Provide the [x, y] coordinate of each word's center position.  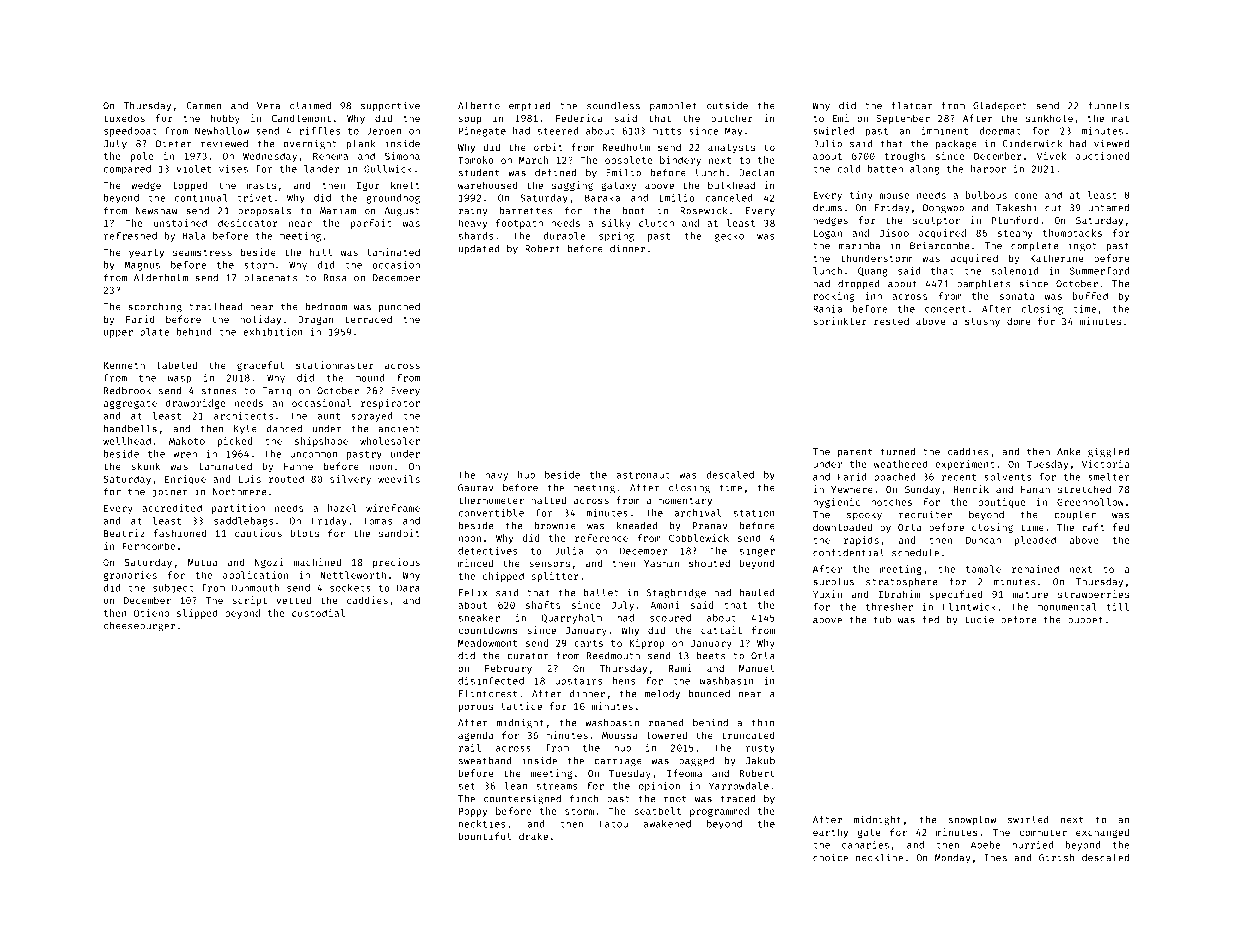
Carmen [204, 106]
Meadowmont [487, 643]
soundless [613, 106]
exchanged [1102, 833]
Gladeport [1000, 107]
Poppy [473, 812]
